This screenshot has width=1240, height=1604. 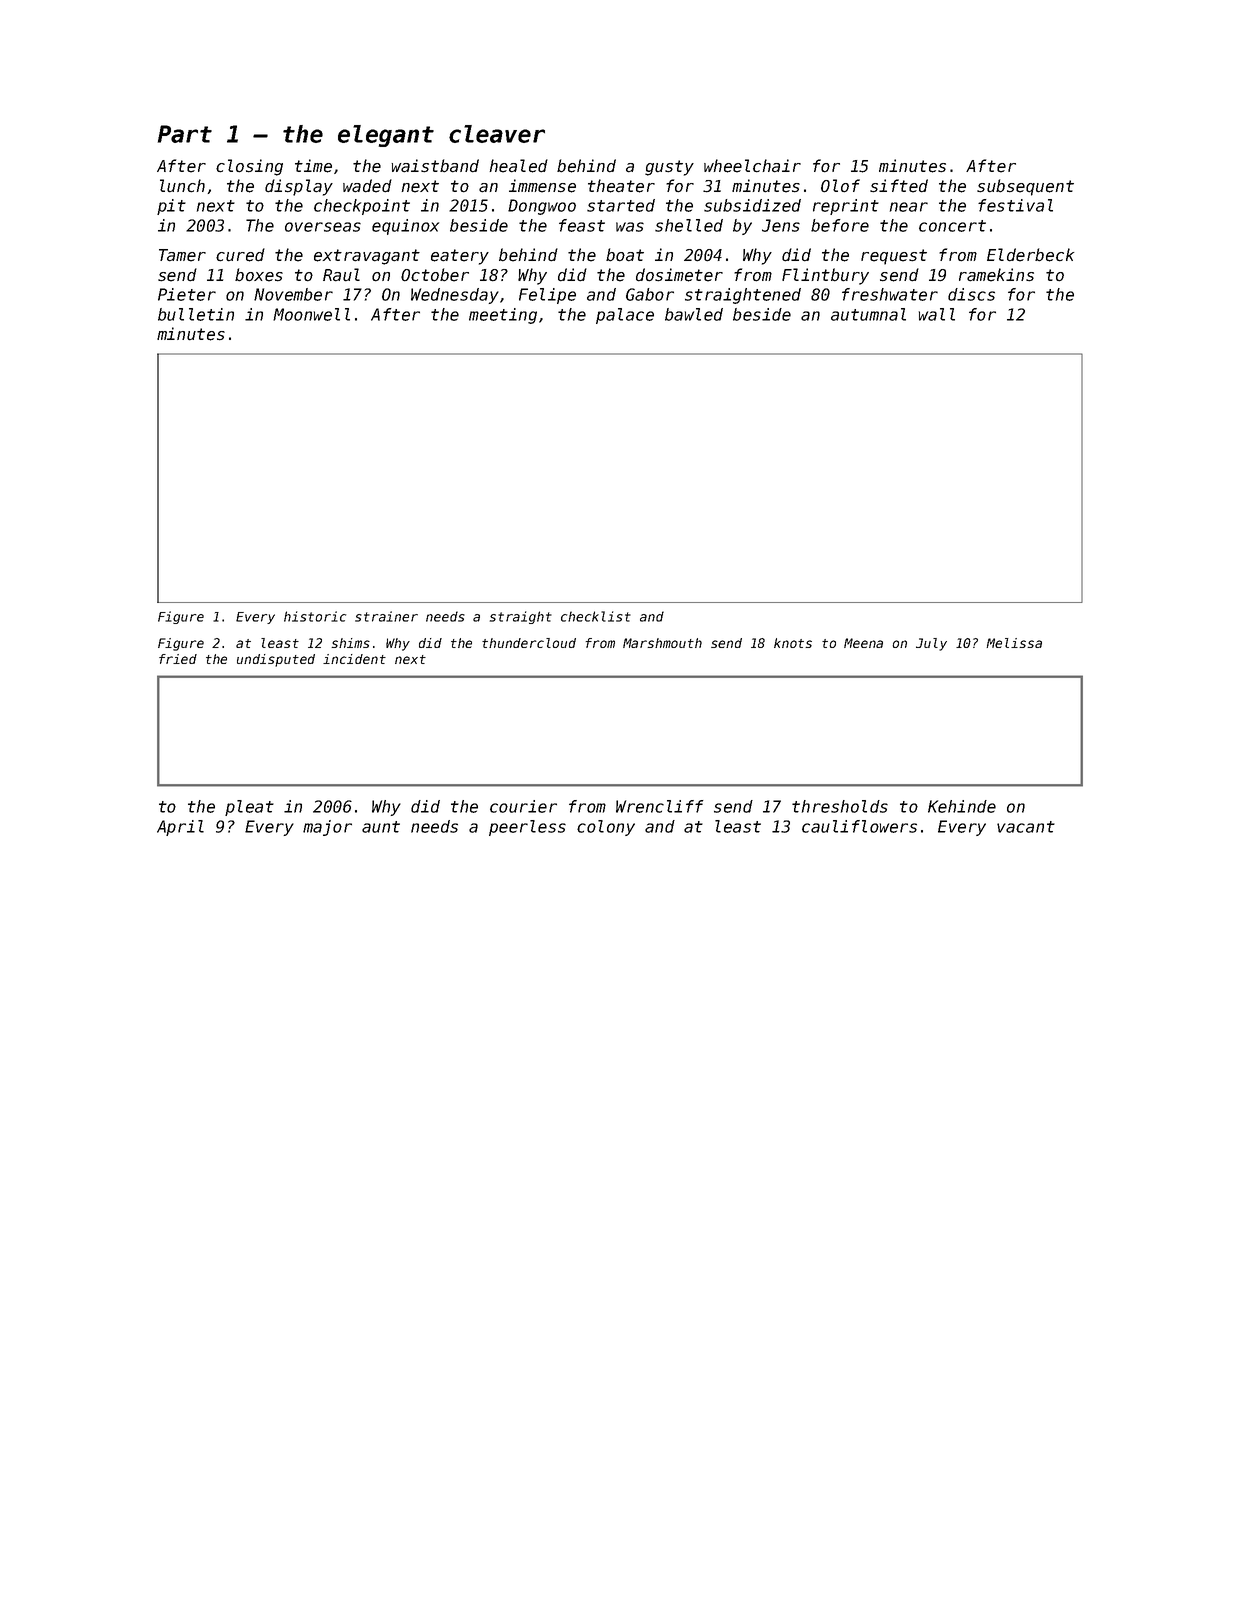 What do you see at coordinates (863, 643) in the screenshot?
I see `Meena` at bounding box center [863, 643].
